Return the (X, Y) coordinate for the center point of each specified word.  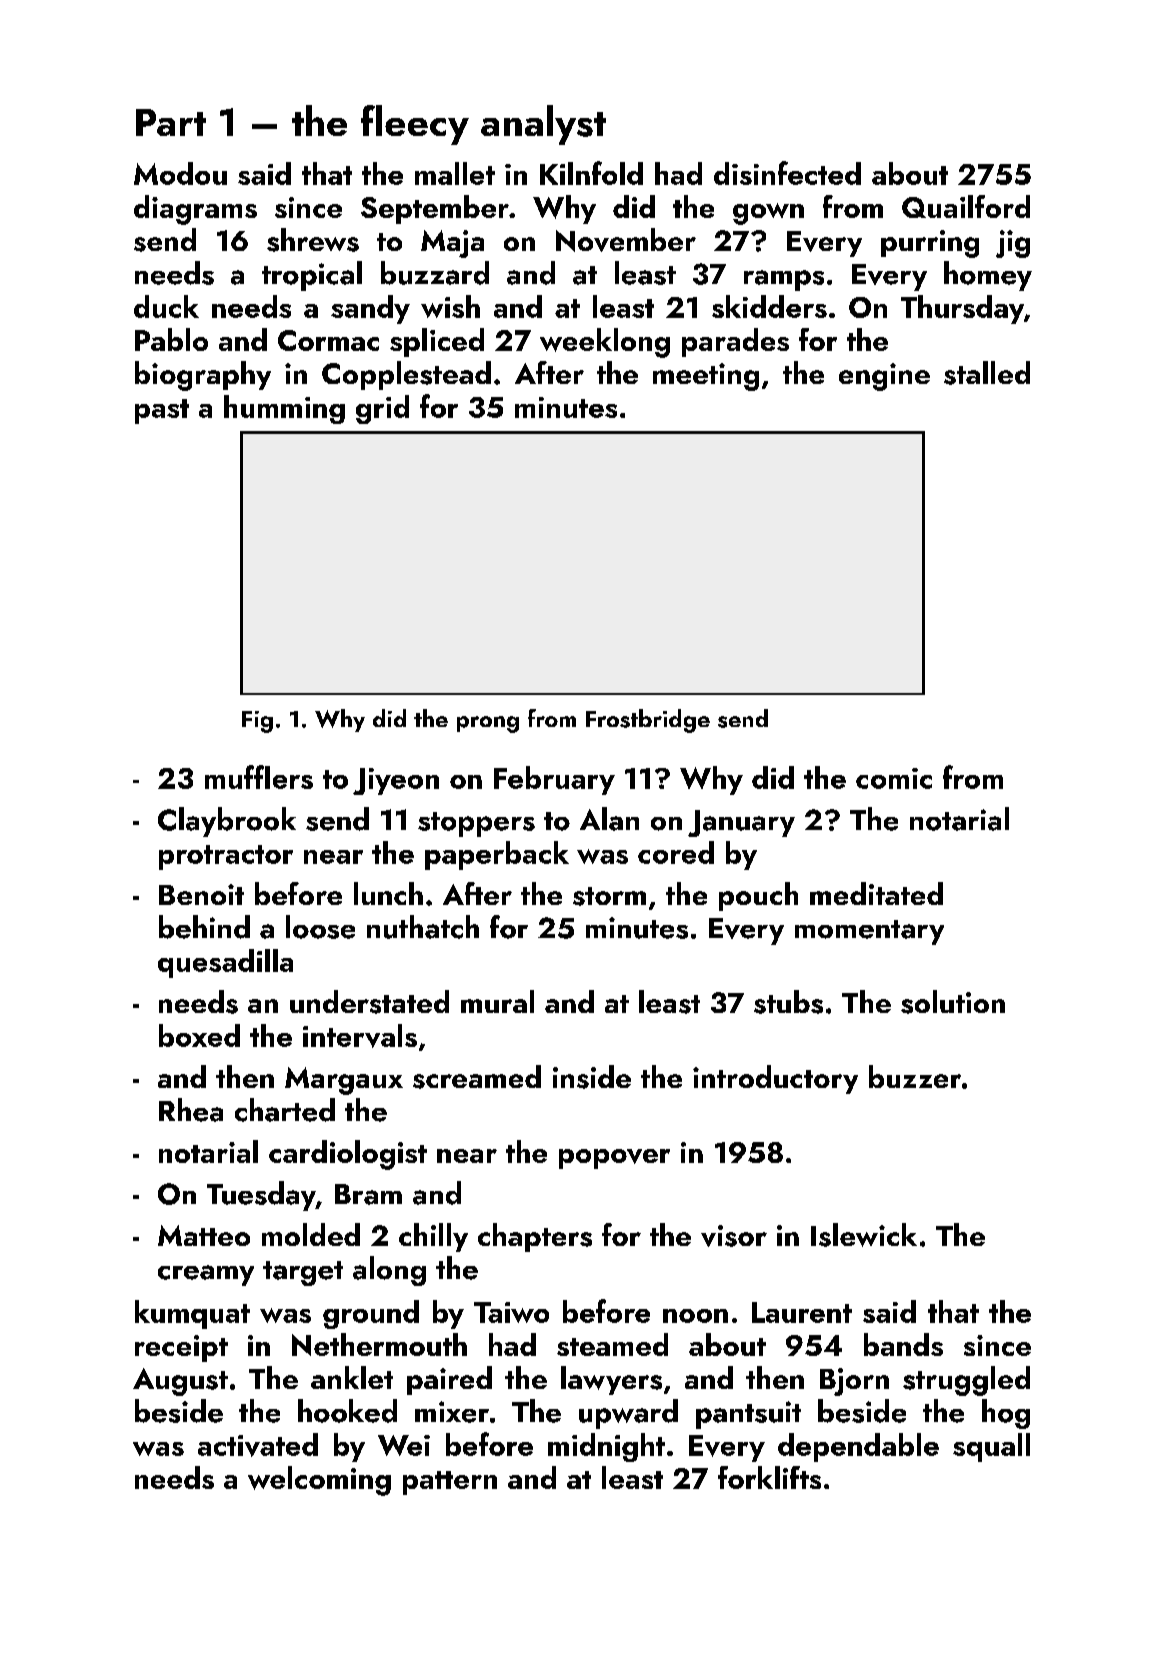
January (741, 823)
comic (894, 778)
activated (258, 1445)
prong (488, 724)
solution (953, 1002)
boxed (199, 1035)
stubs (788, 1002)
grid (382, 409)
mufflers (259, 777)
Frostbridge (648, 721)
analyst (543, 125)
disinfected (787, 173)
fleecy (415, 125)
